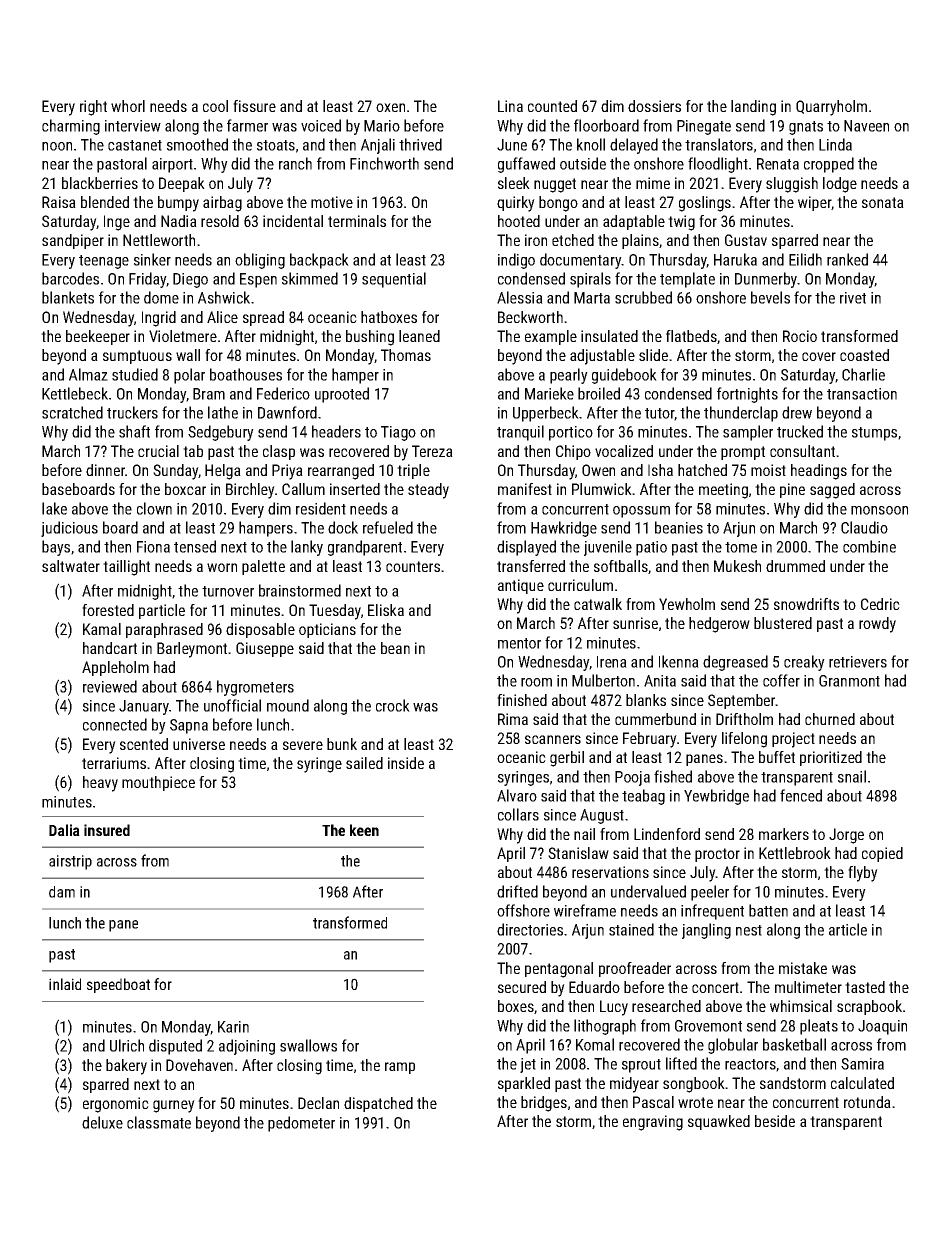 This screenshot has height=1233, width=952. I want to click on sequential, so click(394, 280).
